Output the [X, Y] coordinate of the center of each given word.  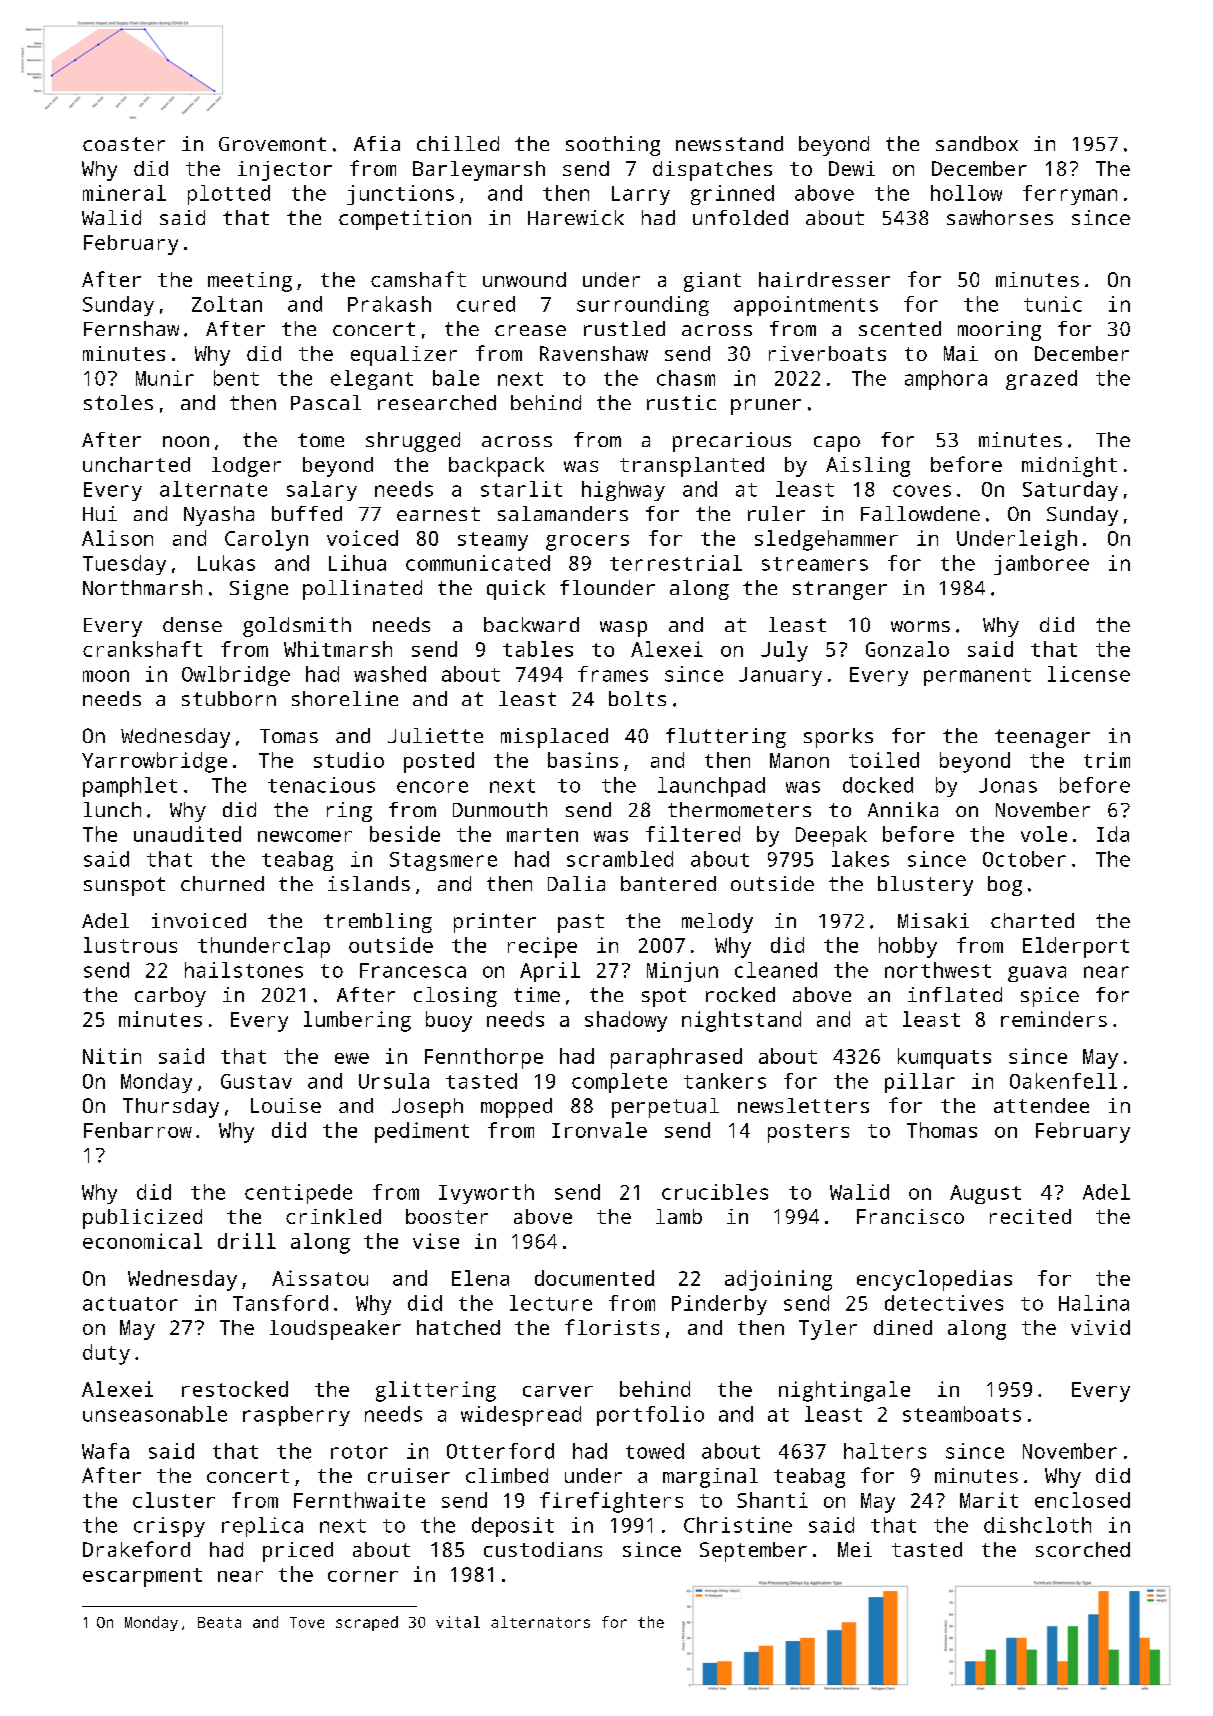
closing [455, 997]
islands [369, 883]
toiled [884, 760]
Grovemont [272, 144]
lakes [860, 859]
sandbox [977, 143]
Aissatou [320, 1278]
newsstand [729, 143]
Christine [738, 1525]
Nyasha [219, 516]
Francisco [910, 1216]
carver [558, 1391]
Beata [219, 1622]
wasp [623, 629]
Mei [855, 1549]
